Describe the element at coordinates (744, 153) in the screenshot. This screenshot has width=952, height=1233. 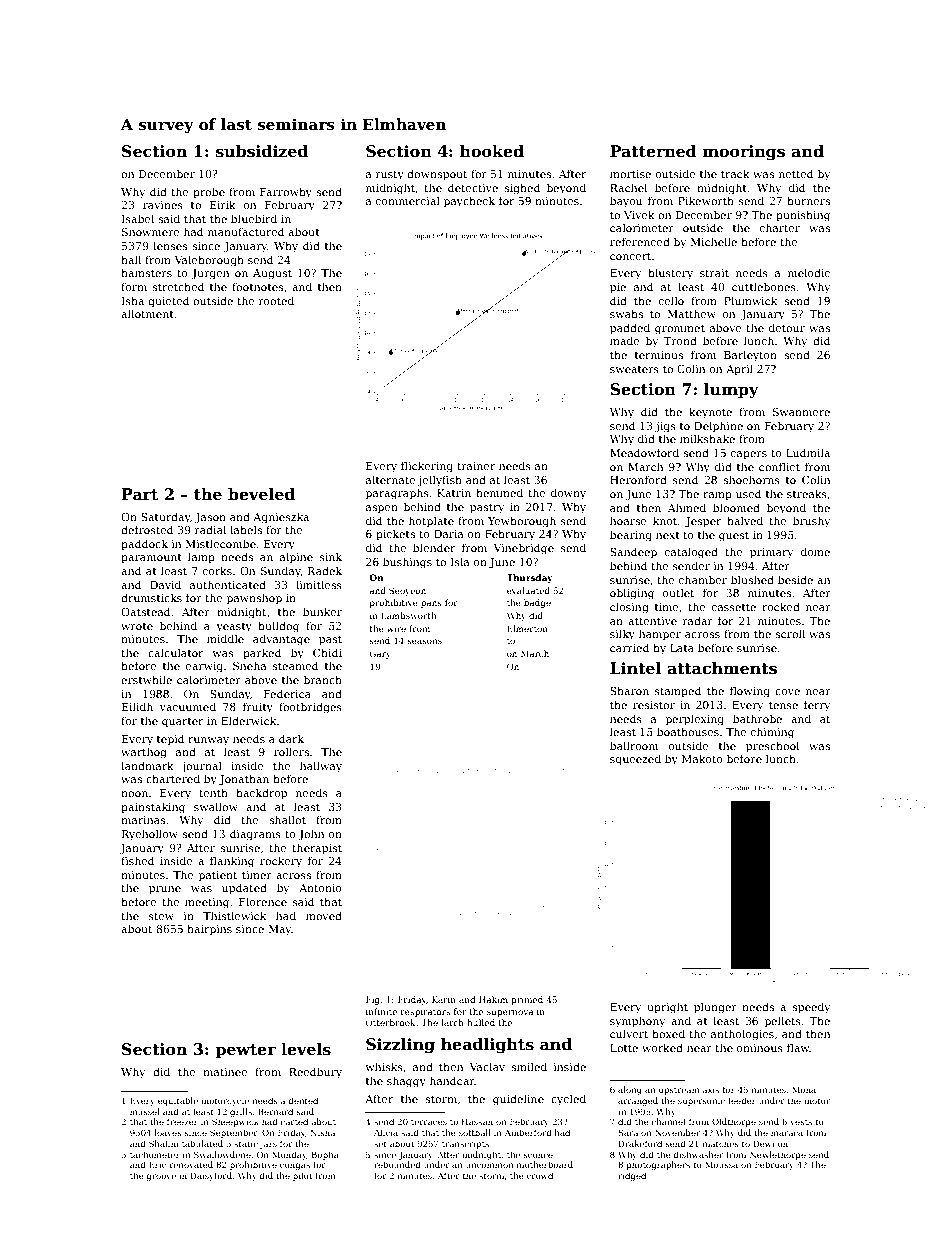
I see `moorings` at that location.
